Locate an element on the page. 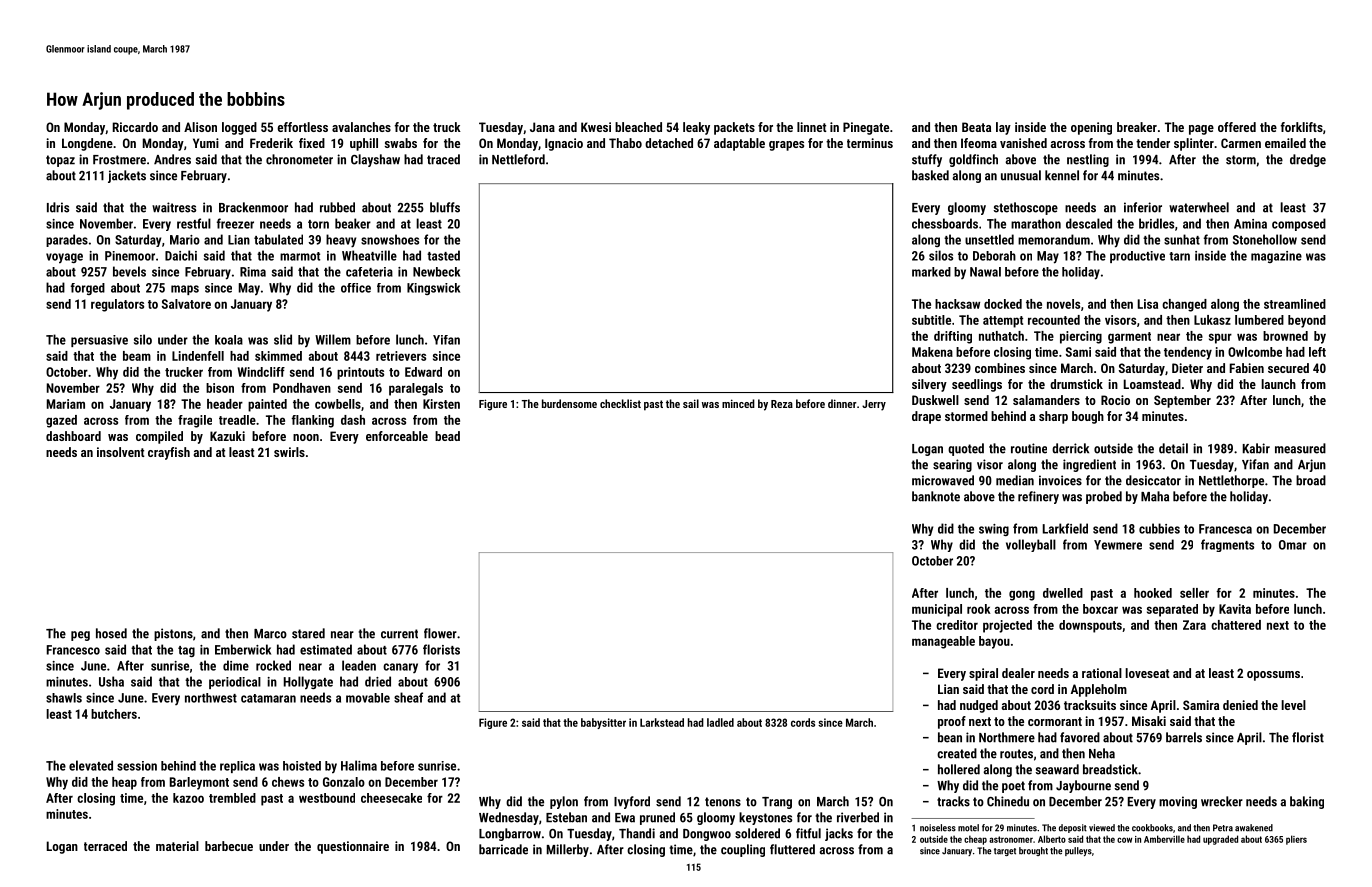 The height and width of the page is (887, 1372). basked is located at coordinates (930, 175).
